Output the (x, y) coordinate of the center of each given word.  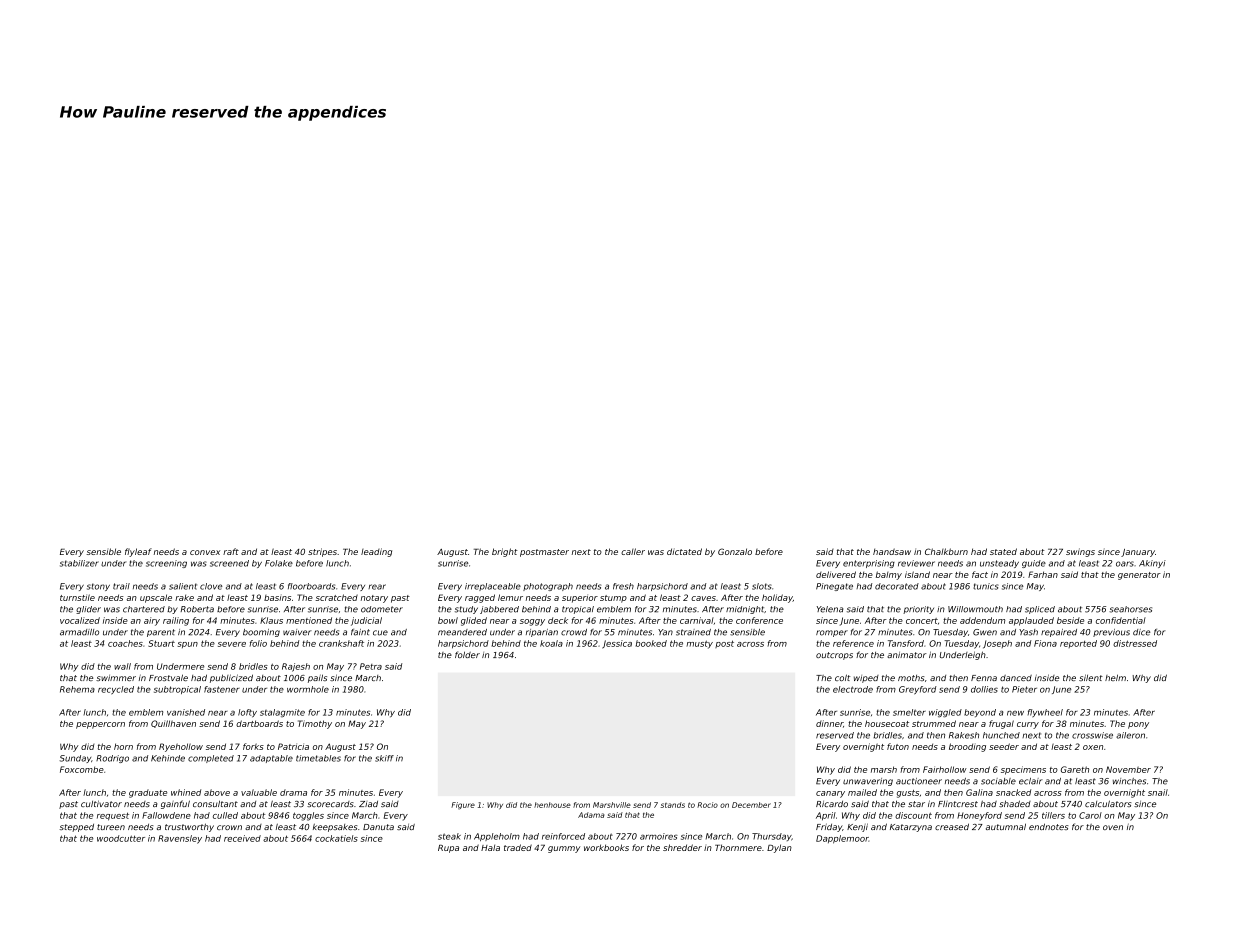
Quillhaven (173, 724)
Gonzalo (735, 551)
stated (1003, 551)
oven (1113, 827)
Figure (463, 806)
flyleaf (138, 552)
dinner (829, 723)
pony (1138, 725)
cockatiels (336, 838)
